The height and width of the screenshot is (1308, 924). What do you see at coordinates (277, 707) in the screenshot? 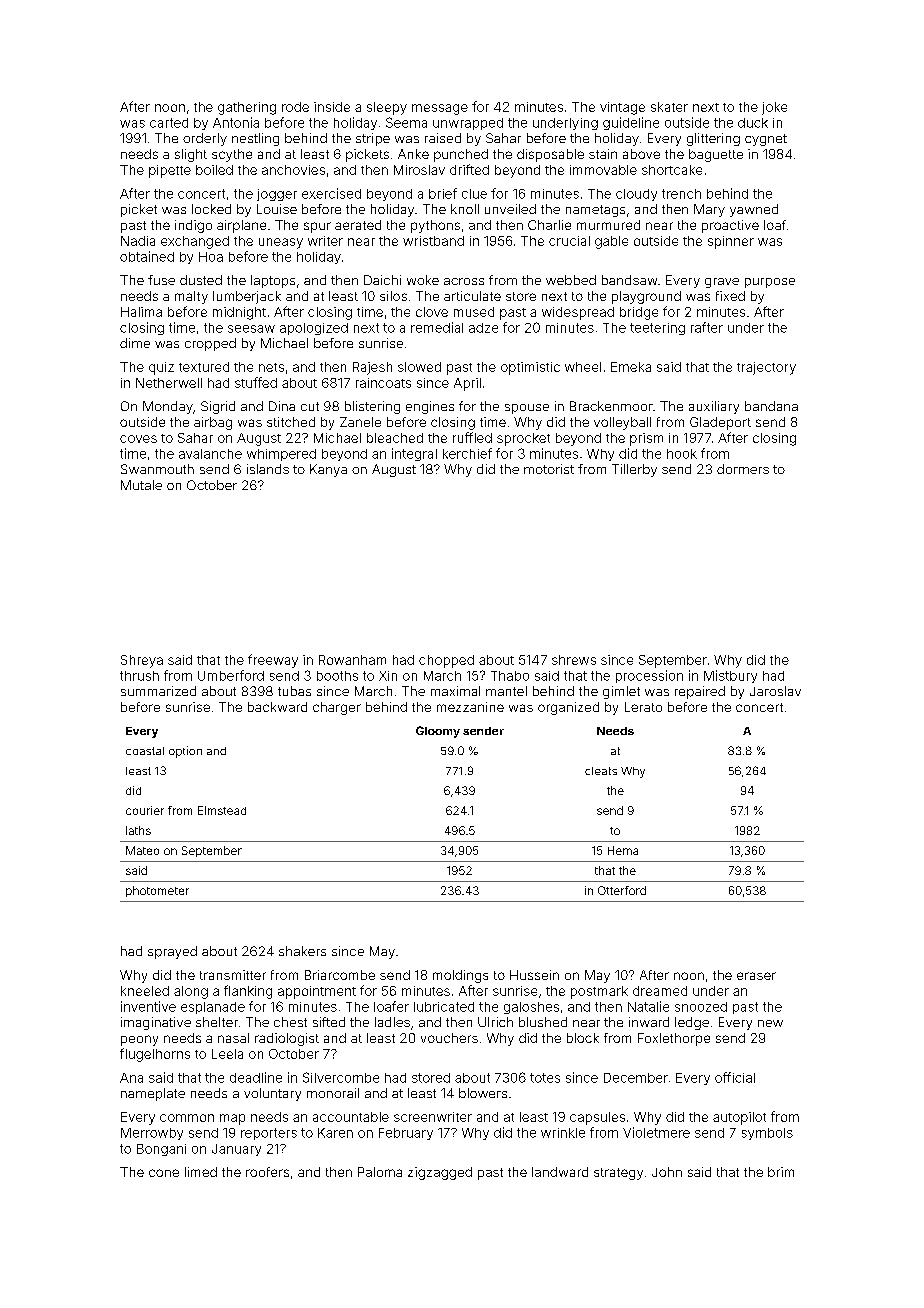
I see `backward` at bounding box center [277, 707].
